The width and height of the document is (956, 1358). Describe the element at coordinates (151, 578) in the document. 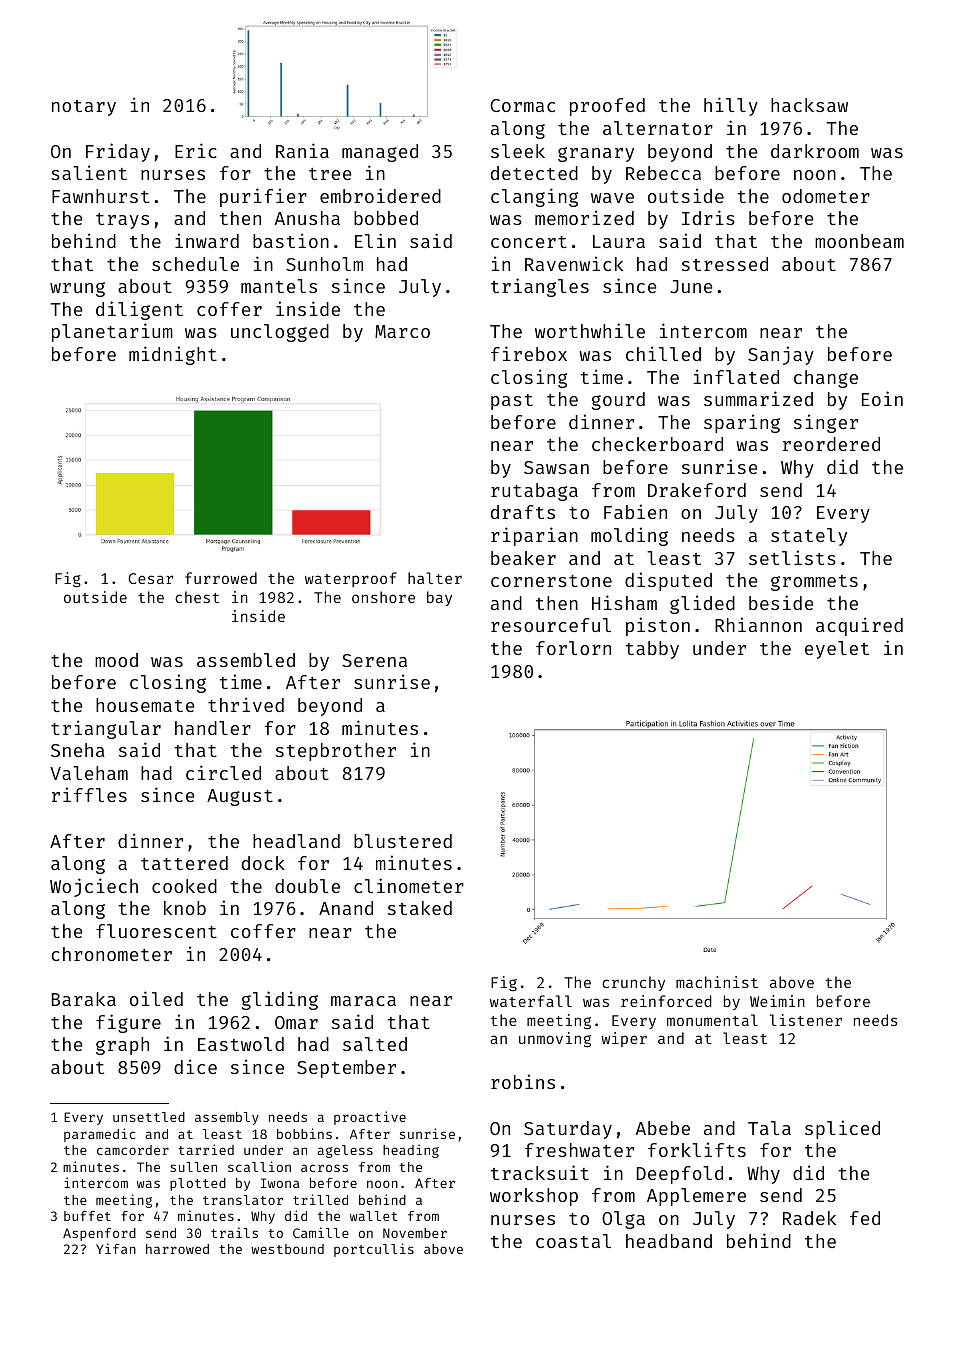

I see `Cesar` at that location.
